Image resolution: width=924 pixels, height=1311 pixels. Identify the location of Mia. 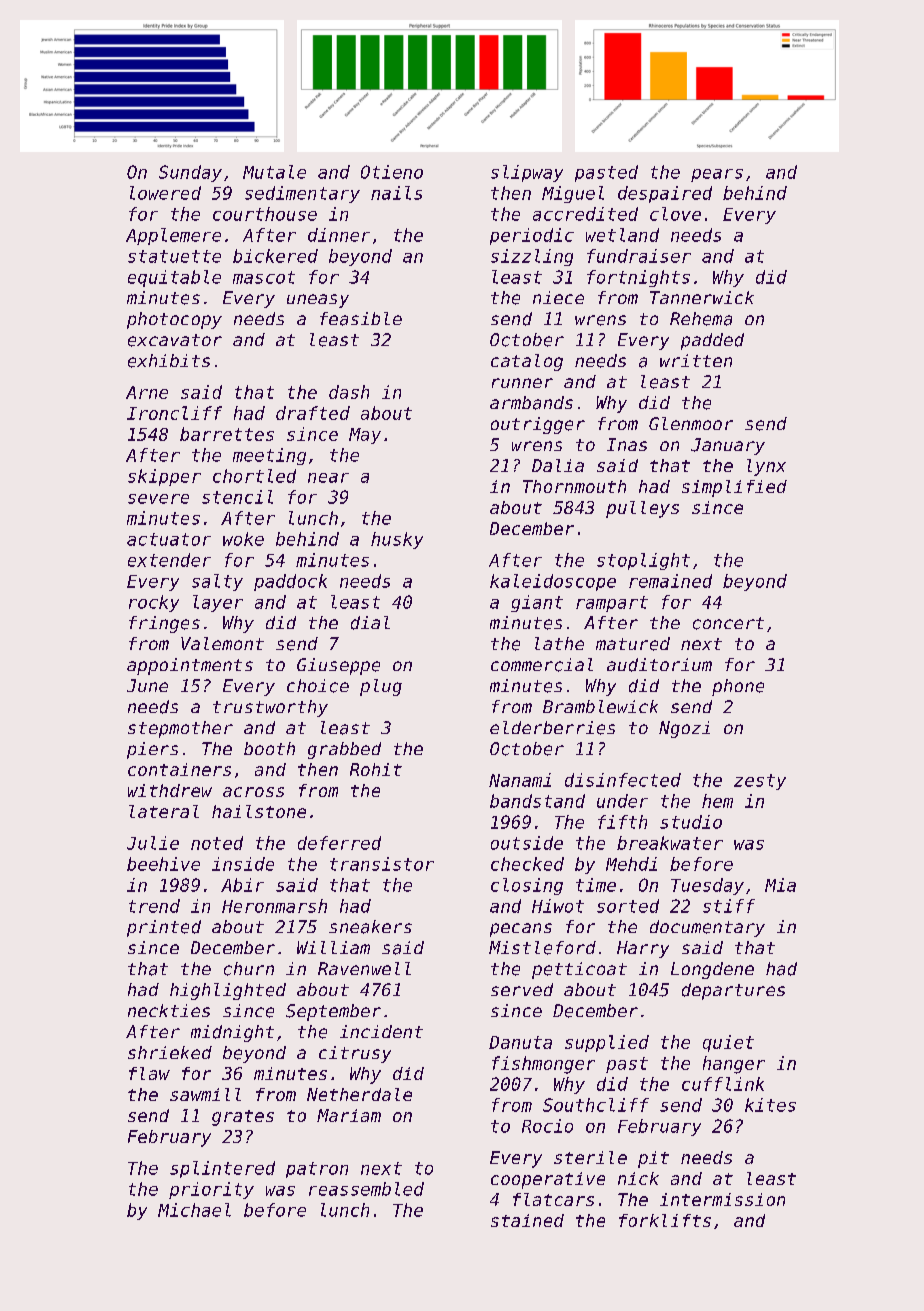
(780, 885).
